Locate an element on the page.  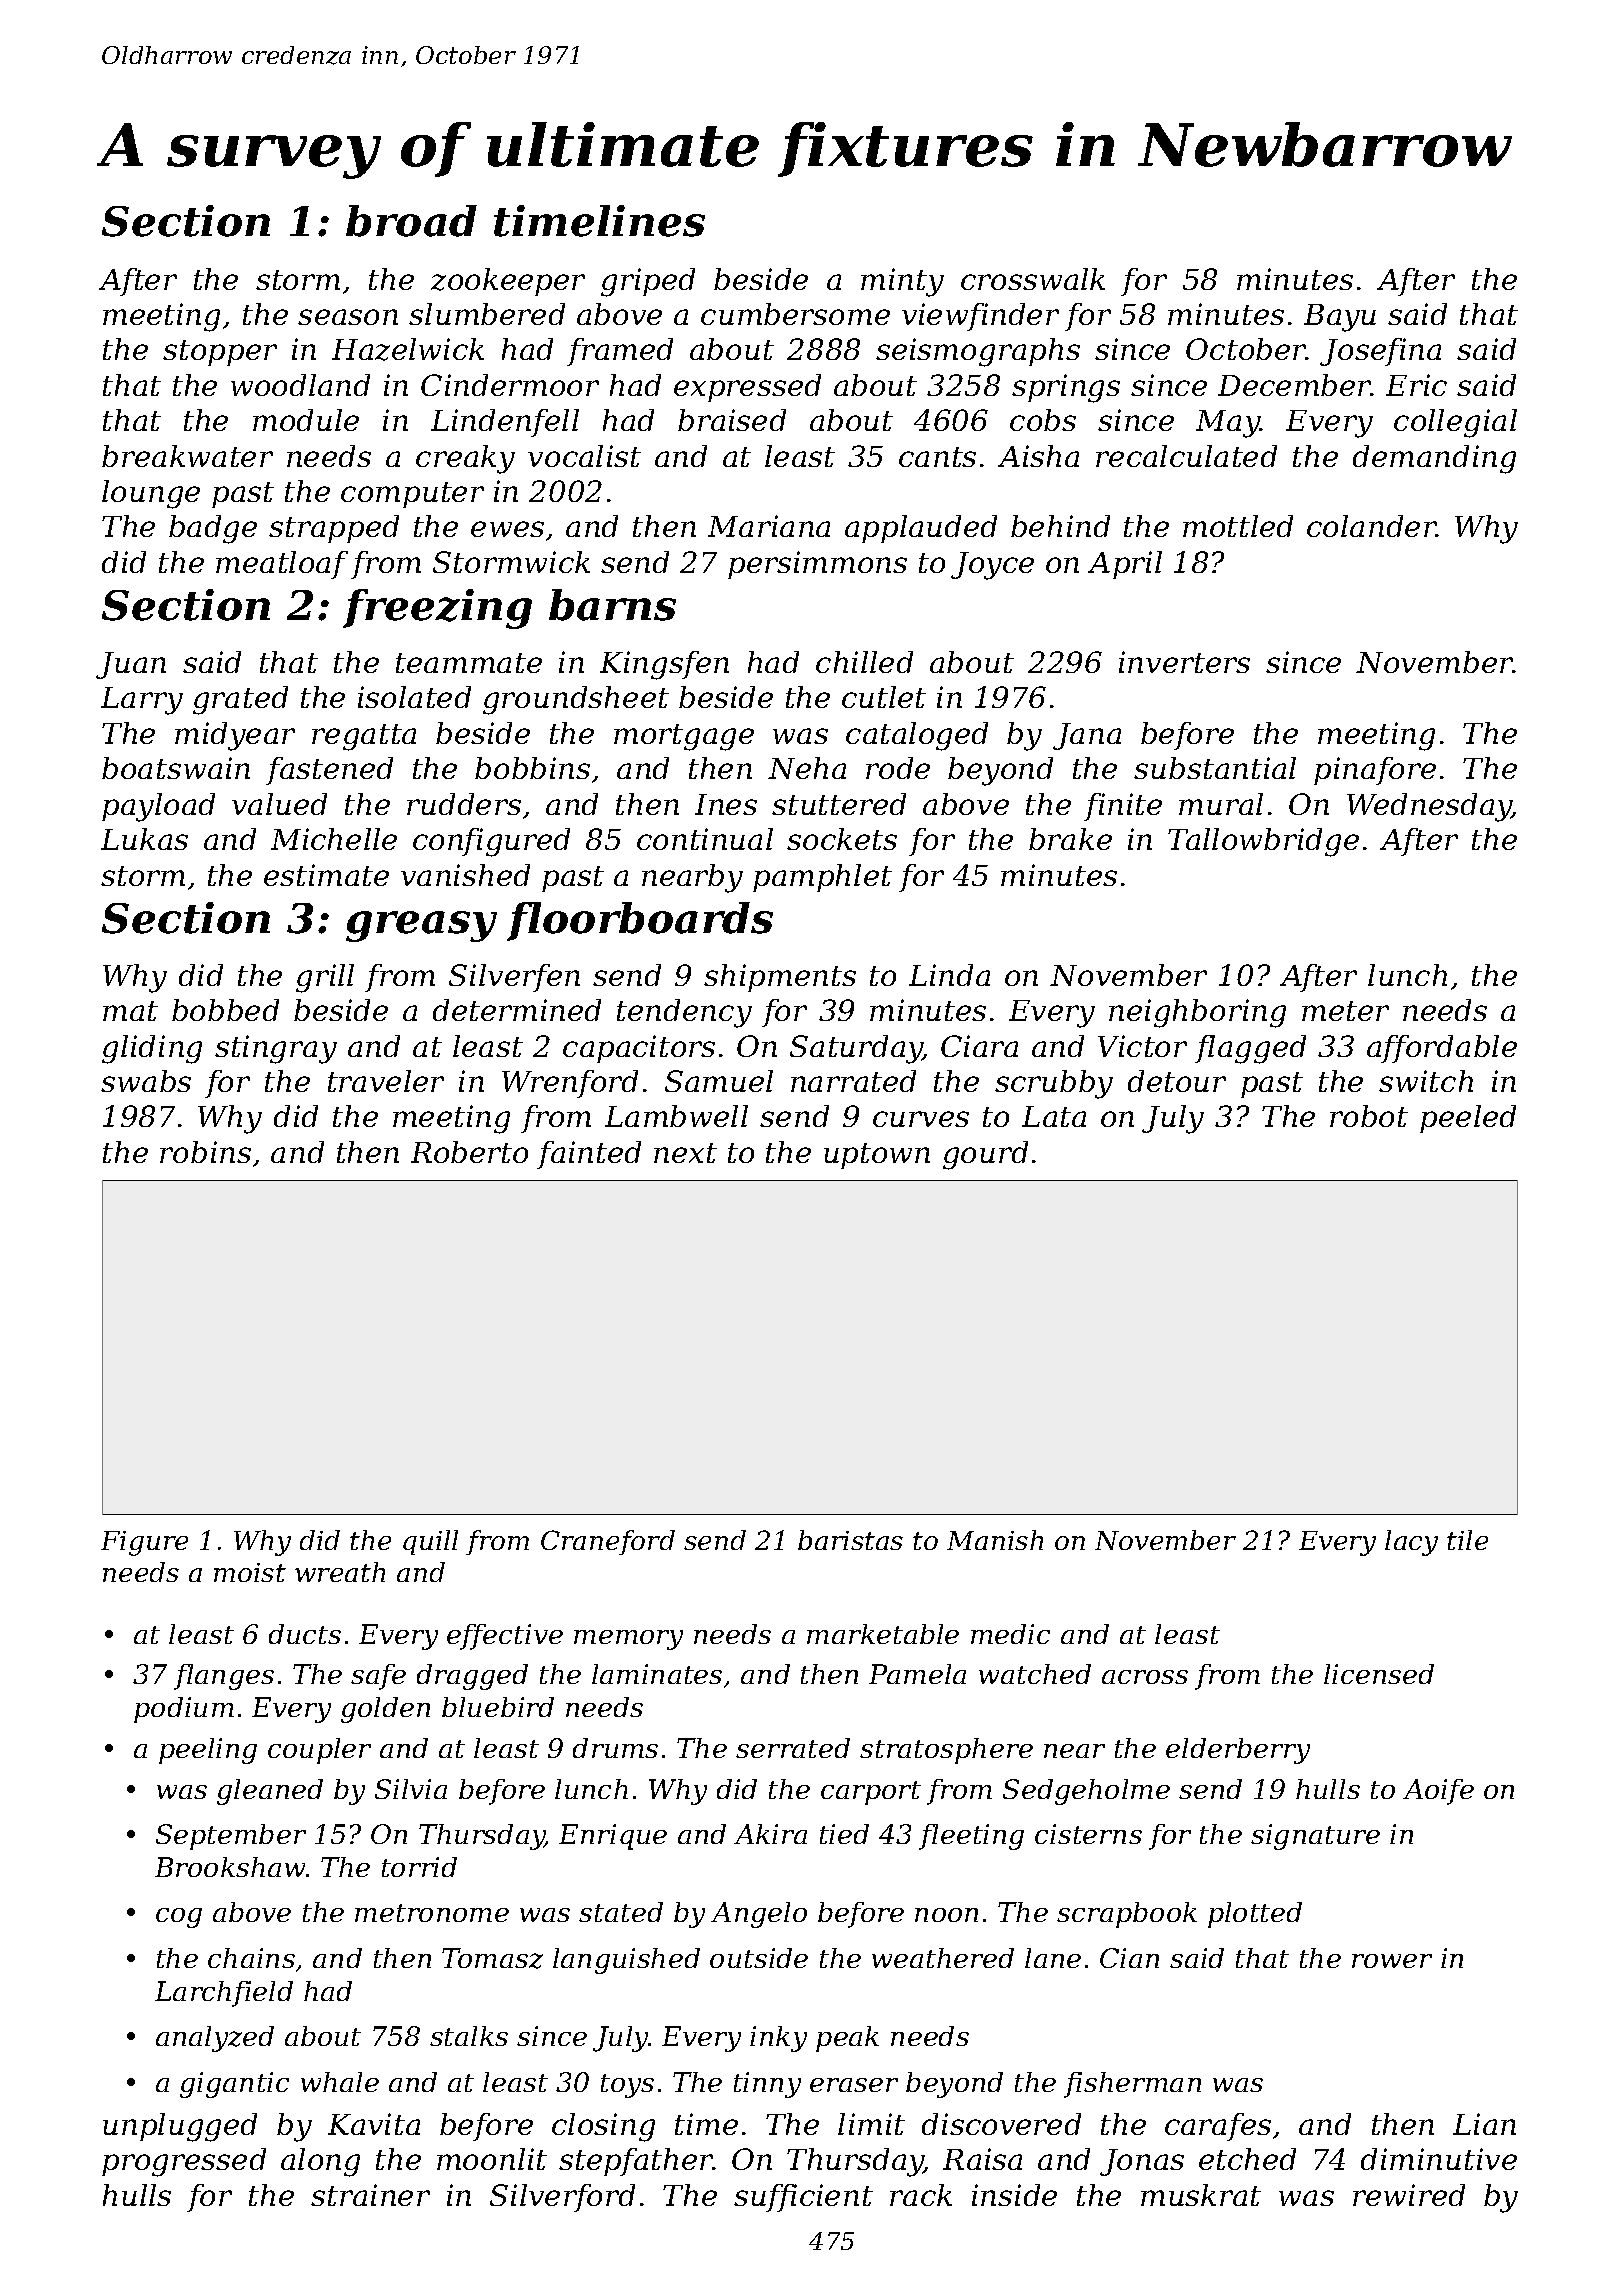
unplugged is located at coordinates (180, 2127).
